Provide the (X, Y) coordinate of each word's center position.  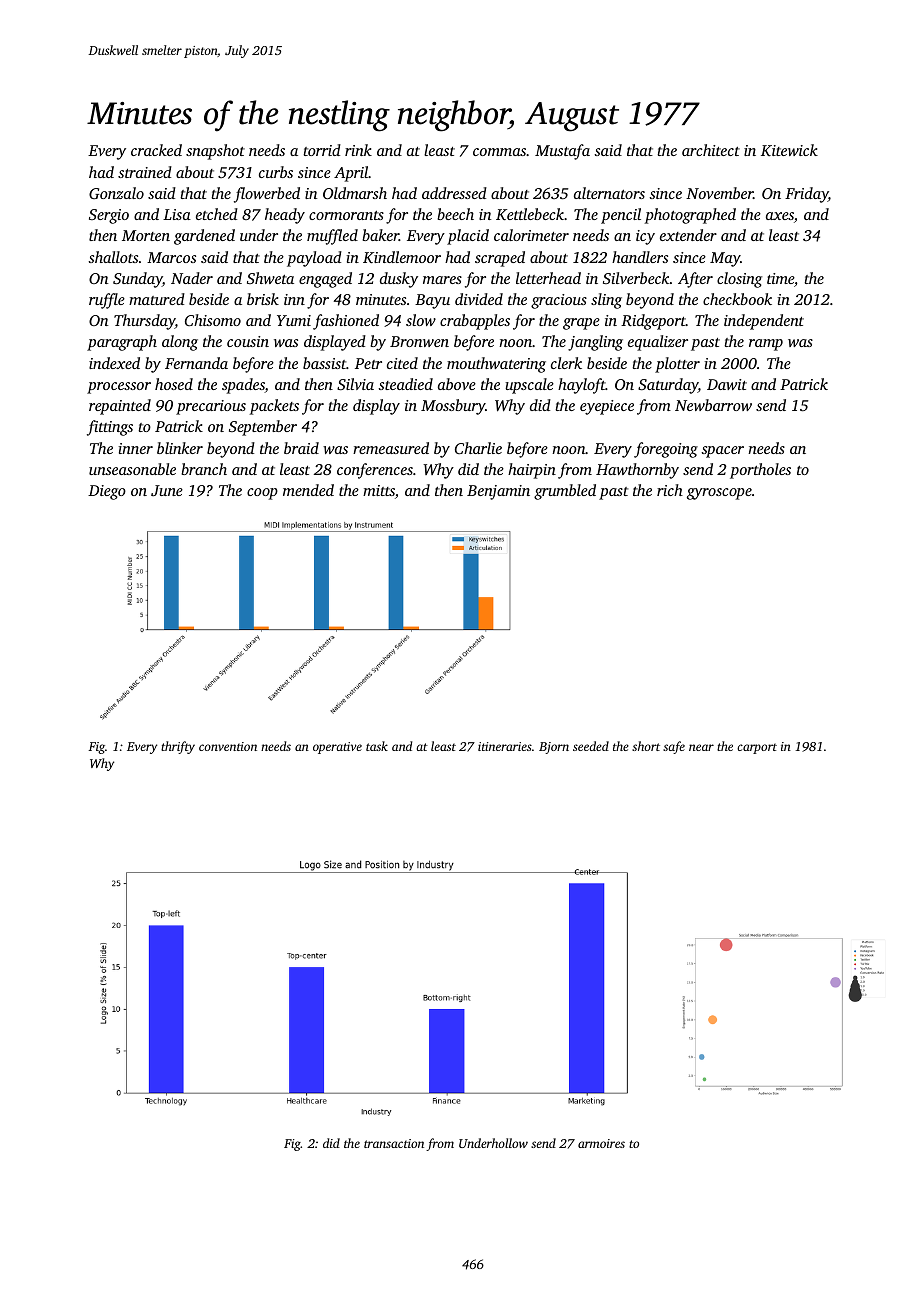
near (701, 747)
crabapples (475, 322)
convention (228, 746)
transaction (394, 1143)
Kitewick (789, 150)
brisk (263, 299)
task (377, 746)
